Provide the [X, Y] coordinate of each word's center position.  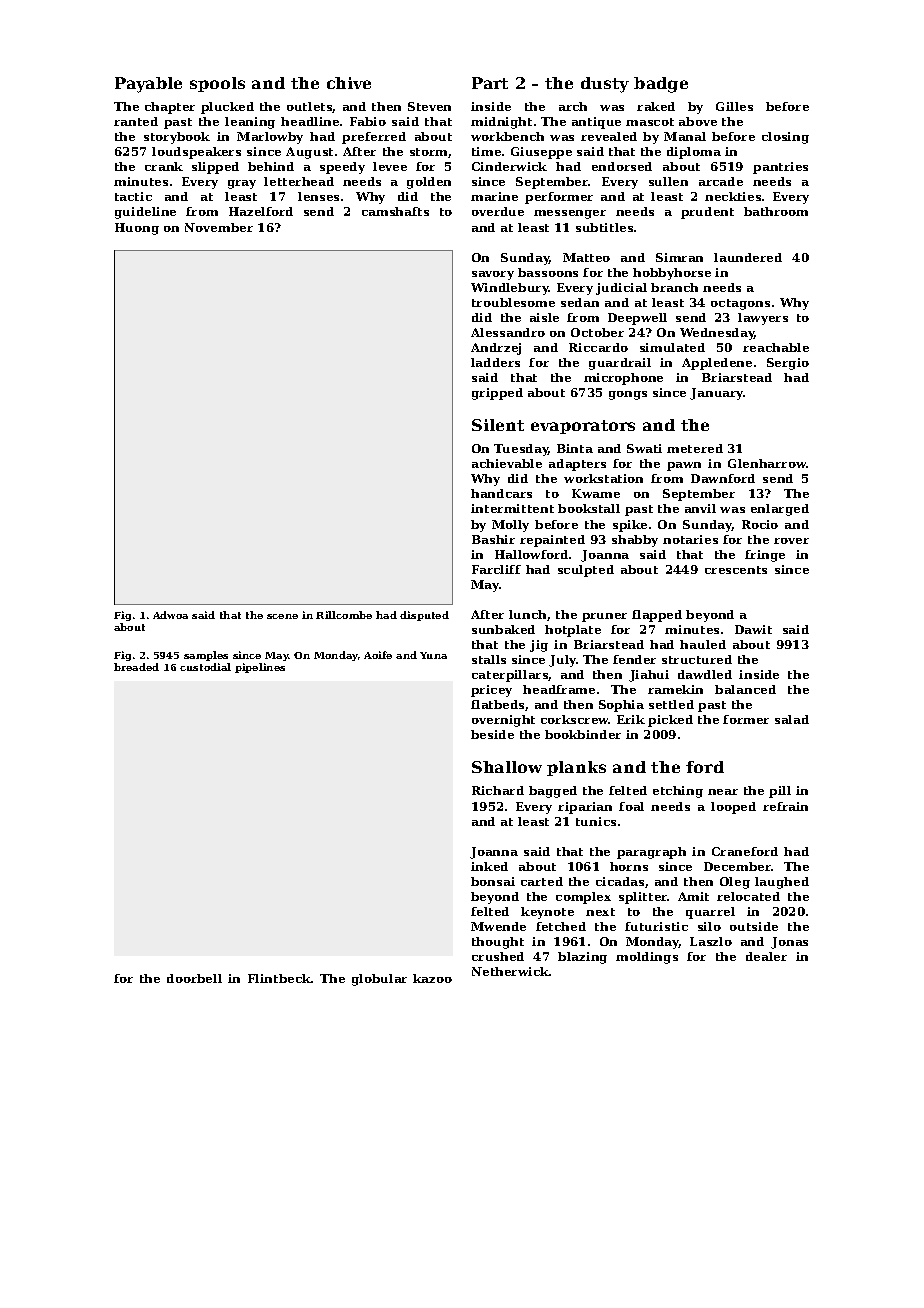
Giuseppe [541, 153]
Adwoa [170, 615]
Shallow [507, 767]
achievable [507, 463]
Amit [693, 896]
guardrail [620, 364]
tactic [133, 196]
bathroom [776, 211]
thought [498, 943]
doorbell [194, 978]
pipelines [260, 668]
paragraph [651, 853]
